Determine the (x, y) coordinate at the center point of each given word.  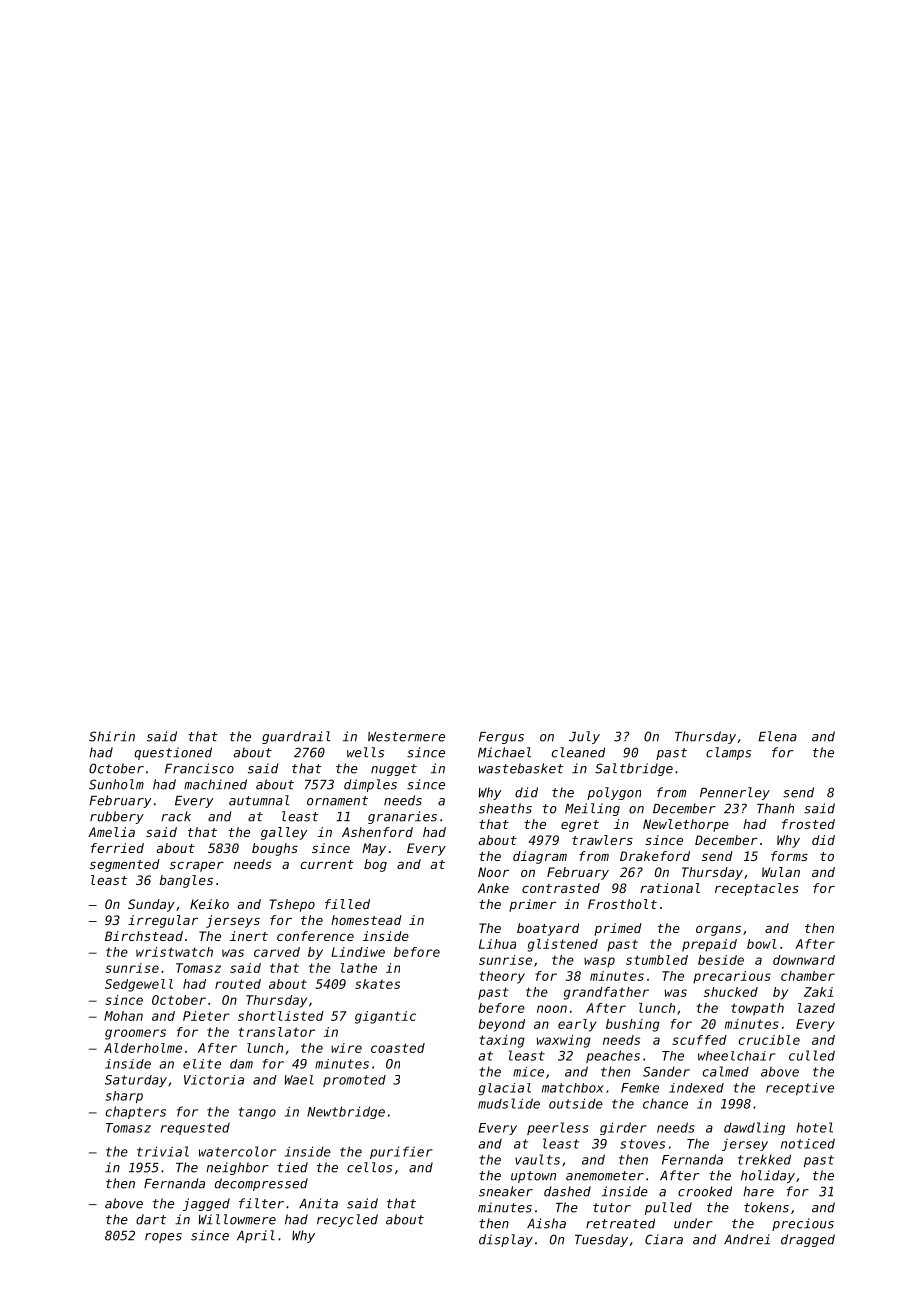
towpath (757, 1009)
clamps (728, 753)
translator (276, 1032)
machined (215, 784)
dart (151, 1219)
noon (552, 1009)
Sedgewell (139, 985)
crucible (769, 1040)
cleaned (578, 752)
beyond (502, 1025)
